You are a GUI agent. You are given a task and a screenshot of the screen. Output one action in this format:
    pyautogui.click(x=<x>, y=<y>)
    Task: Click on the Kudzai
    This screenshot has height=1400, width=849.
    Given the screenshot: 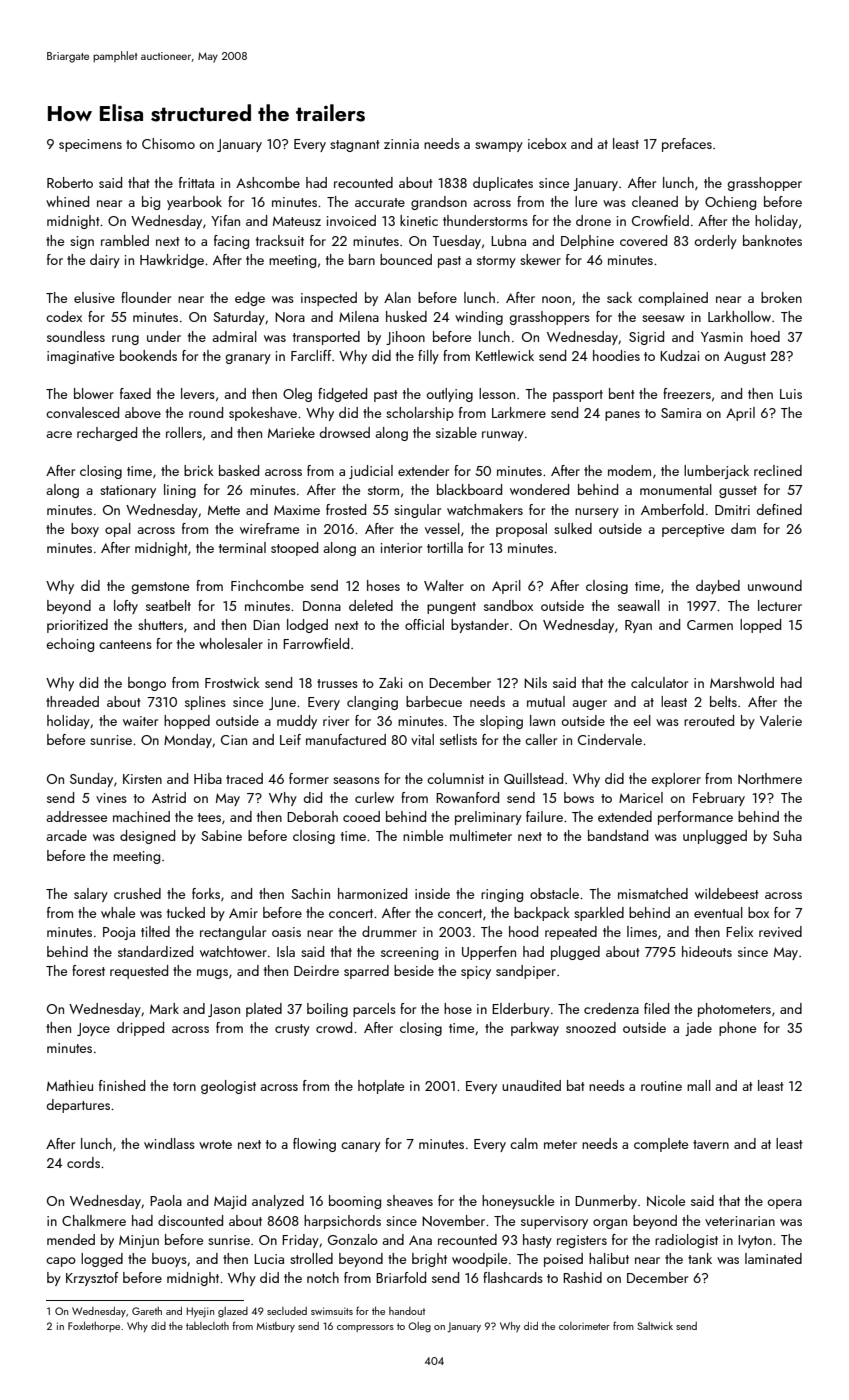 What is the action you would take?
    pyautogui.click(x=680, y=355)
